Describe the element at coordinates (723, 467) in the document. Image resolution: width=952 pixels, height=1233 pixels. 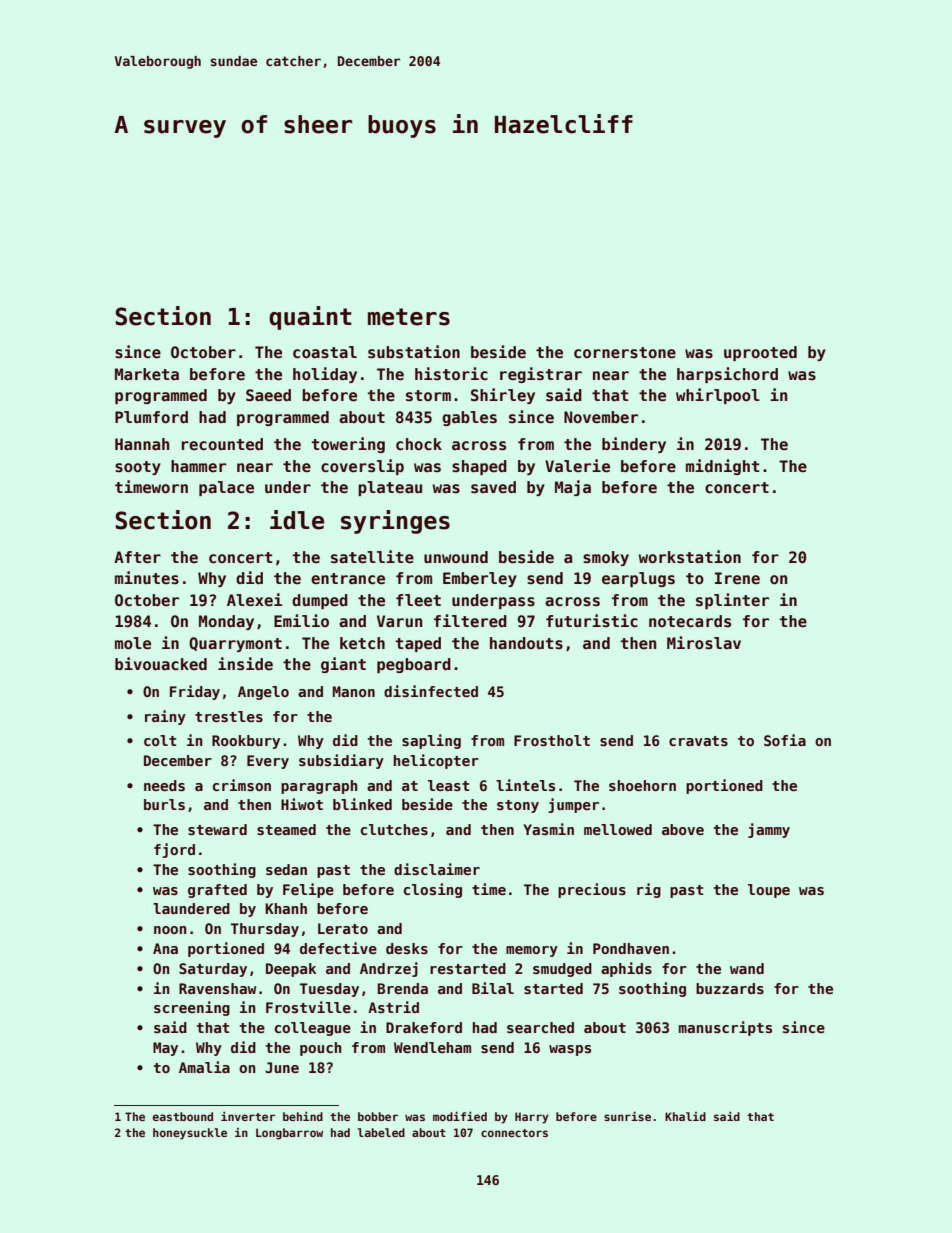
I see `midnight` at that location.
